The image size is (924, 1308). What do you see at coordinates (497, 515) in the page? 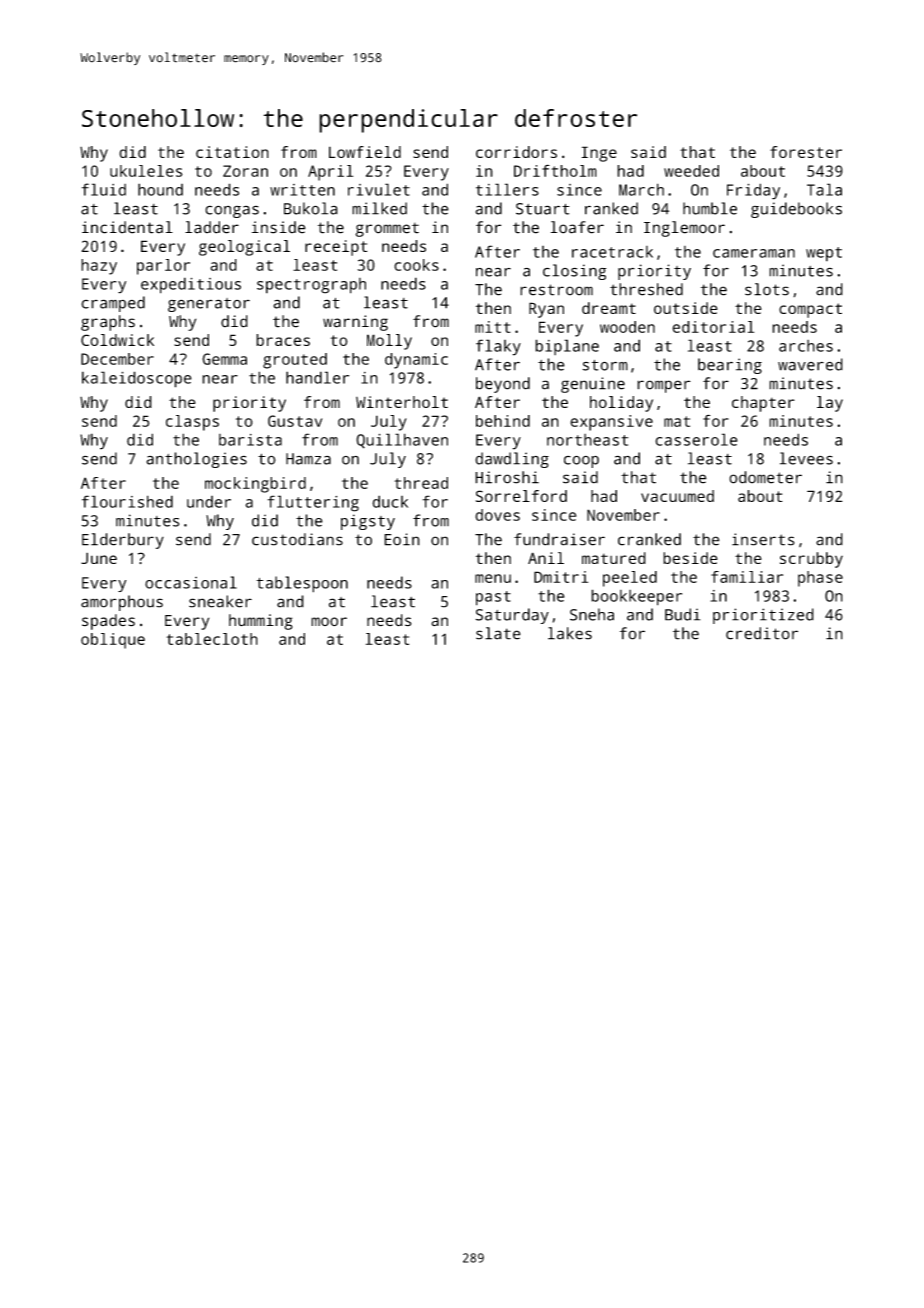
I see `doves` at bounding box center [497, 515].
